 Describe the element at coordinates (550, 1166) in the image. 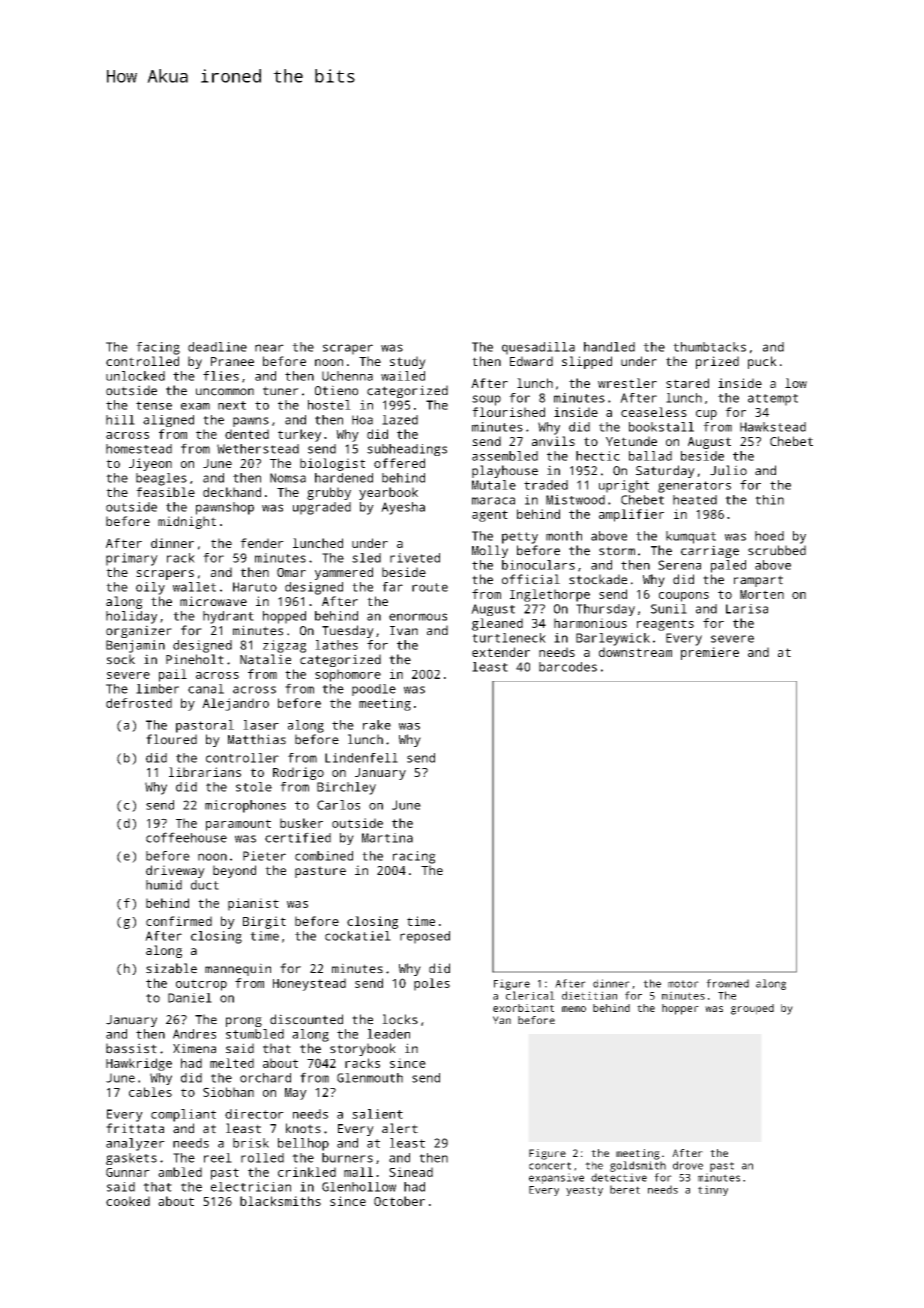

I see `concert` at that location.
